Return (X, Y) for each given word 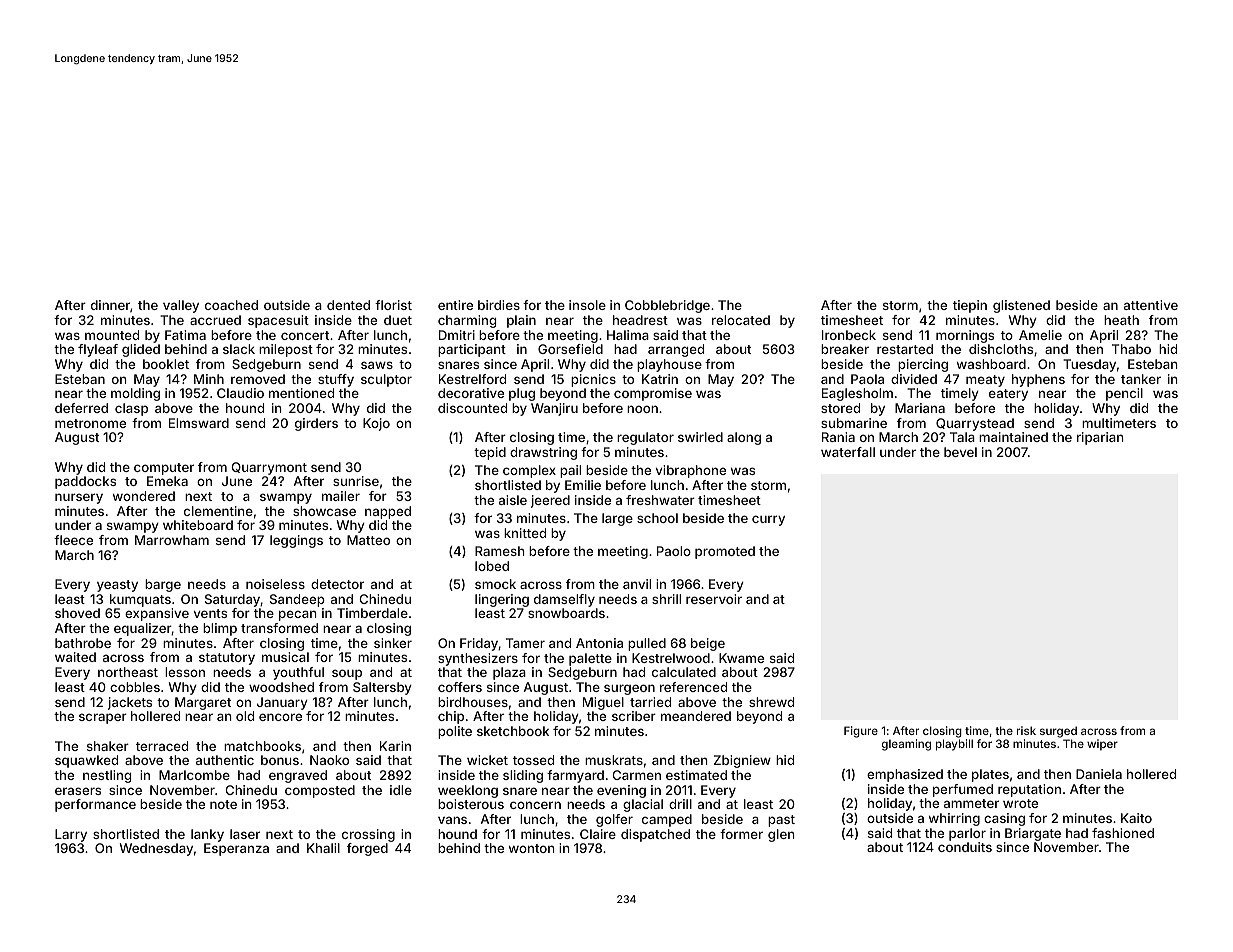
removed (258, 379)
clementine (218, 511)
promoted (725, 552)
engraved (298, 776)
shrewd (771, 702)
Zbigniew (742, 761)
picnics (593, 380)
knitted (525, 533)
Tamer (525, 643)
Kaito (1136, 818)
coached (231, 305)
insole (587, 305)
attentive (1151, 305)
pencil (1124, 394)
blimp (220, 629)
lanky (207, 835)
